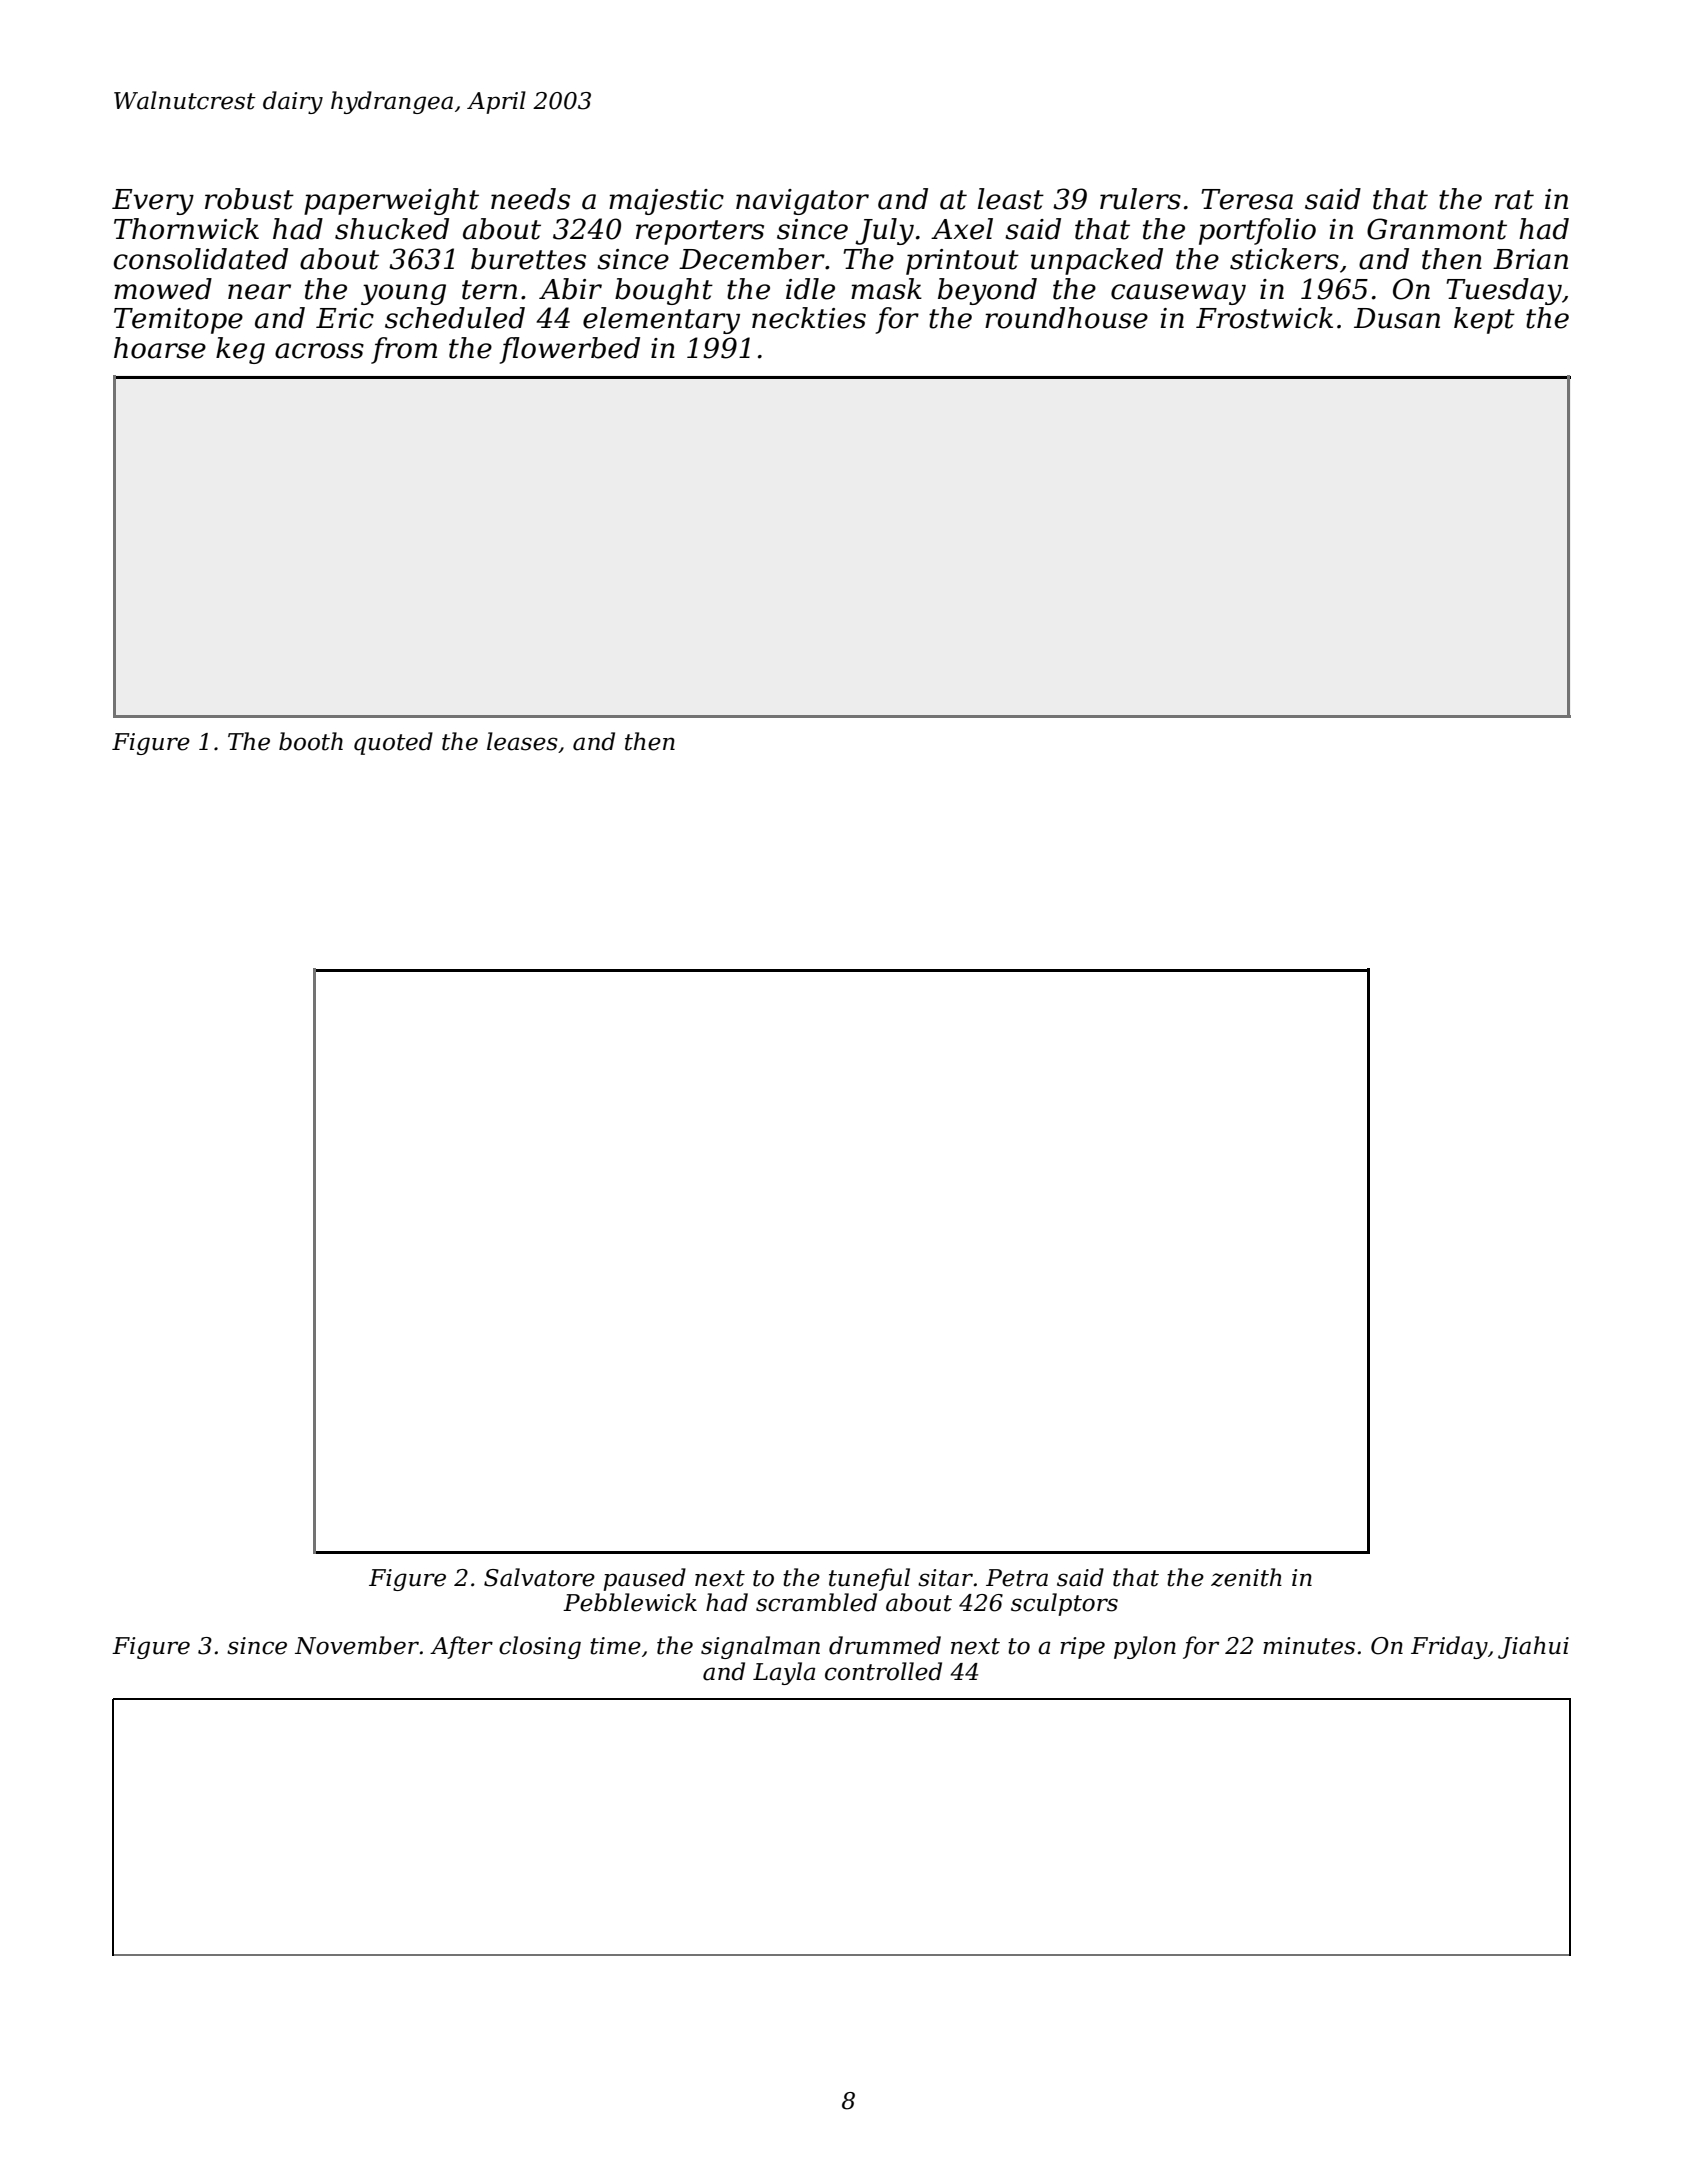 The height and width of the document is (2178, 1683). I want to click on zenith, so click(1246, 1577).
